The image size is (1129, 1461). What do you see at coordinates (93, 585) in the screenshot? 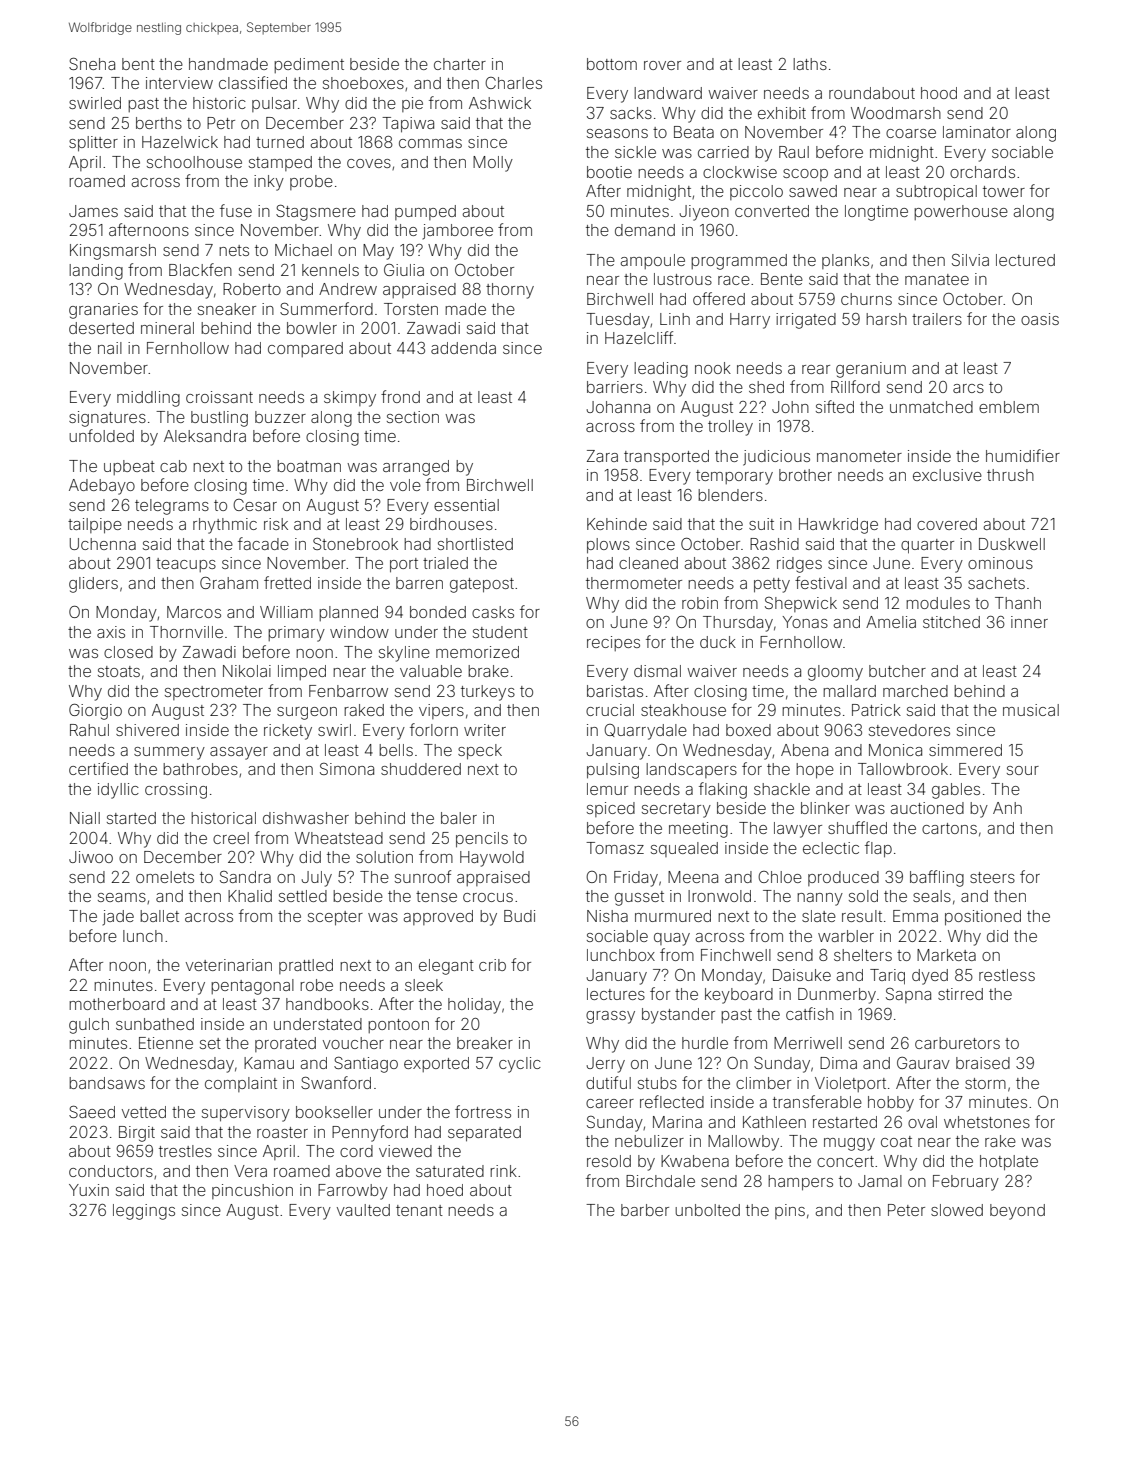
I see `gliders` at bounding box center [93, 585].
